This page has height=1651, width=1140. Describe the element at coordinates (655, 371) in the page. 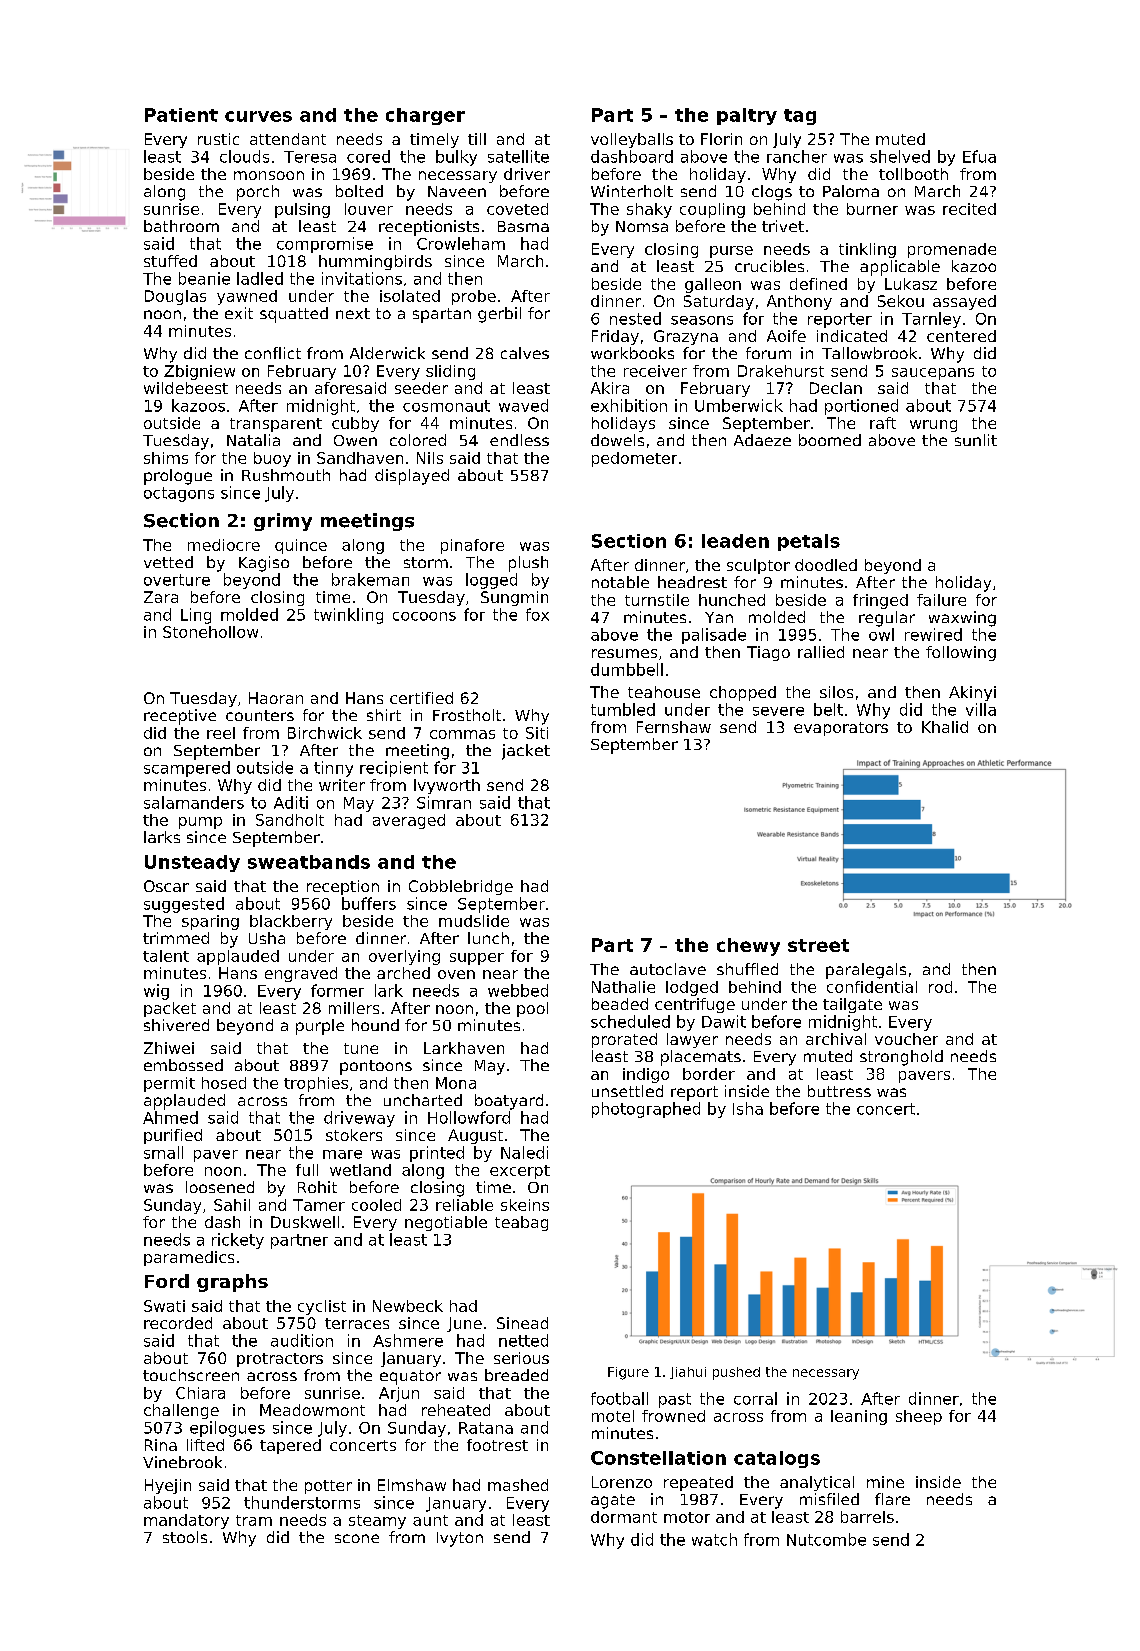

I see `receiver` at that location.
